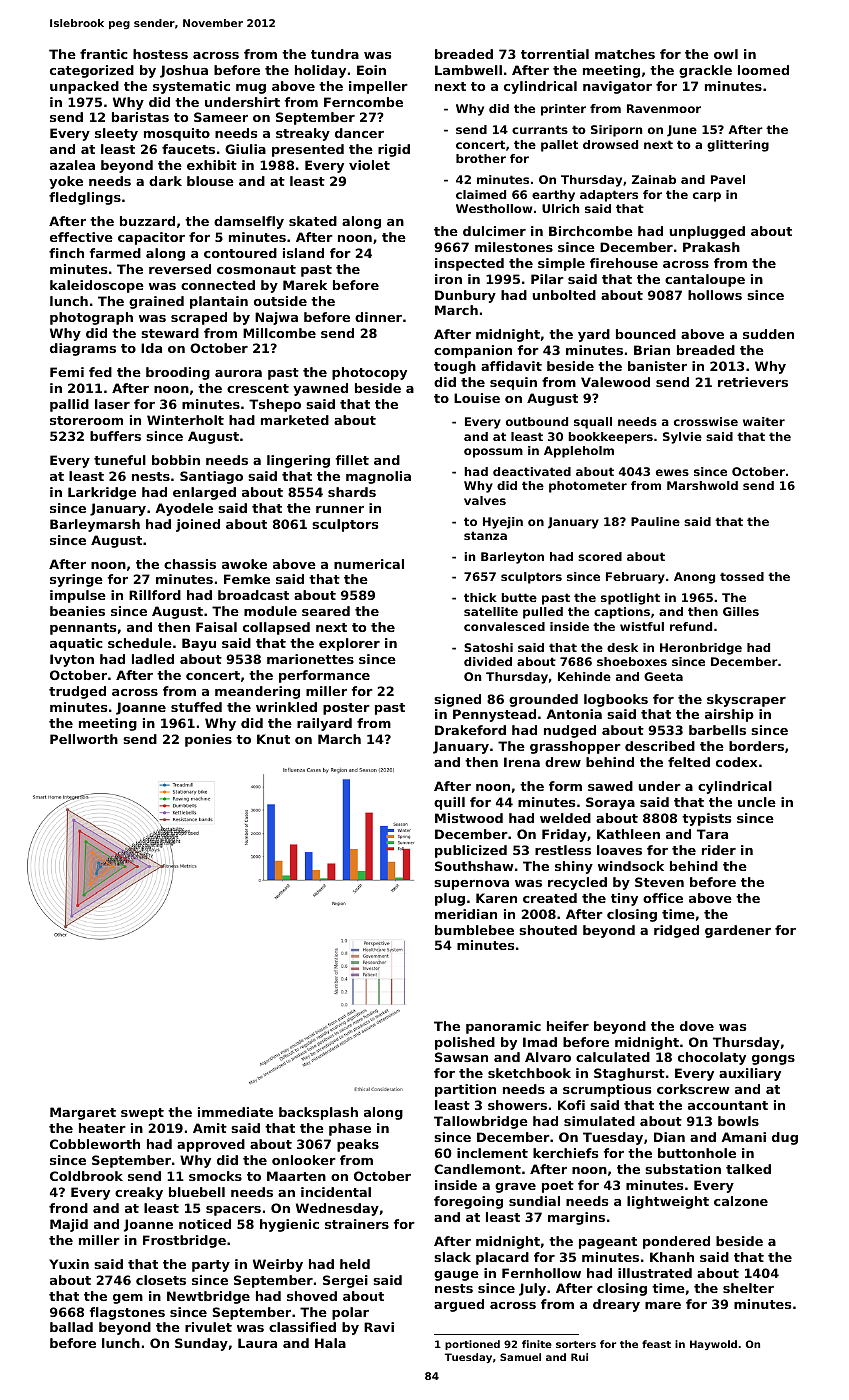  What do you see at coordinates (313, 221) in the image?
I see `skated` at bounding box center [313, 221].
